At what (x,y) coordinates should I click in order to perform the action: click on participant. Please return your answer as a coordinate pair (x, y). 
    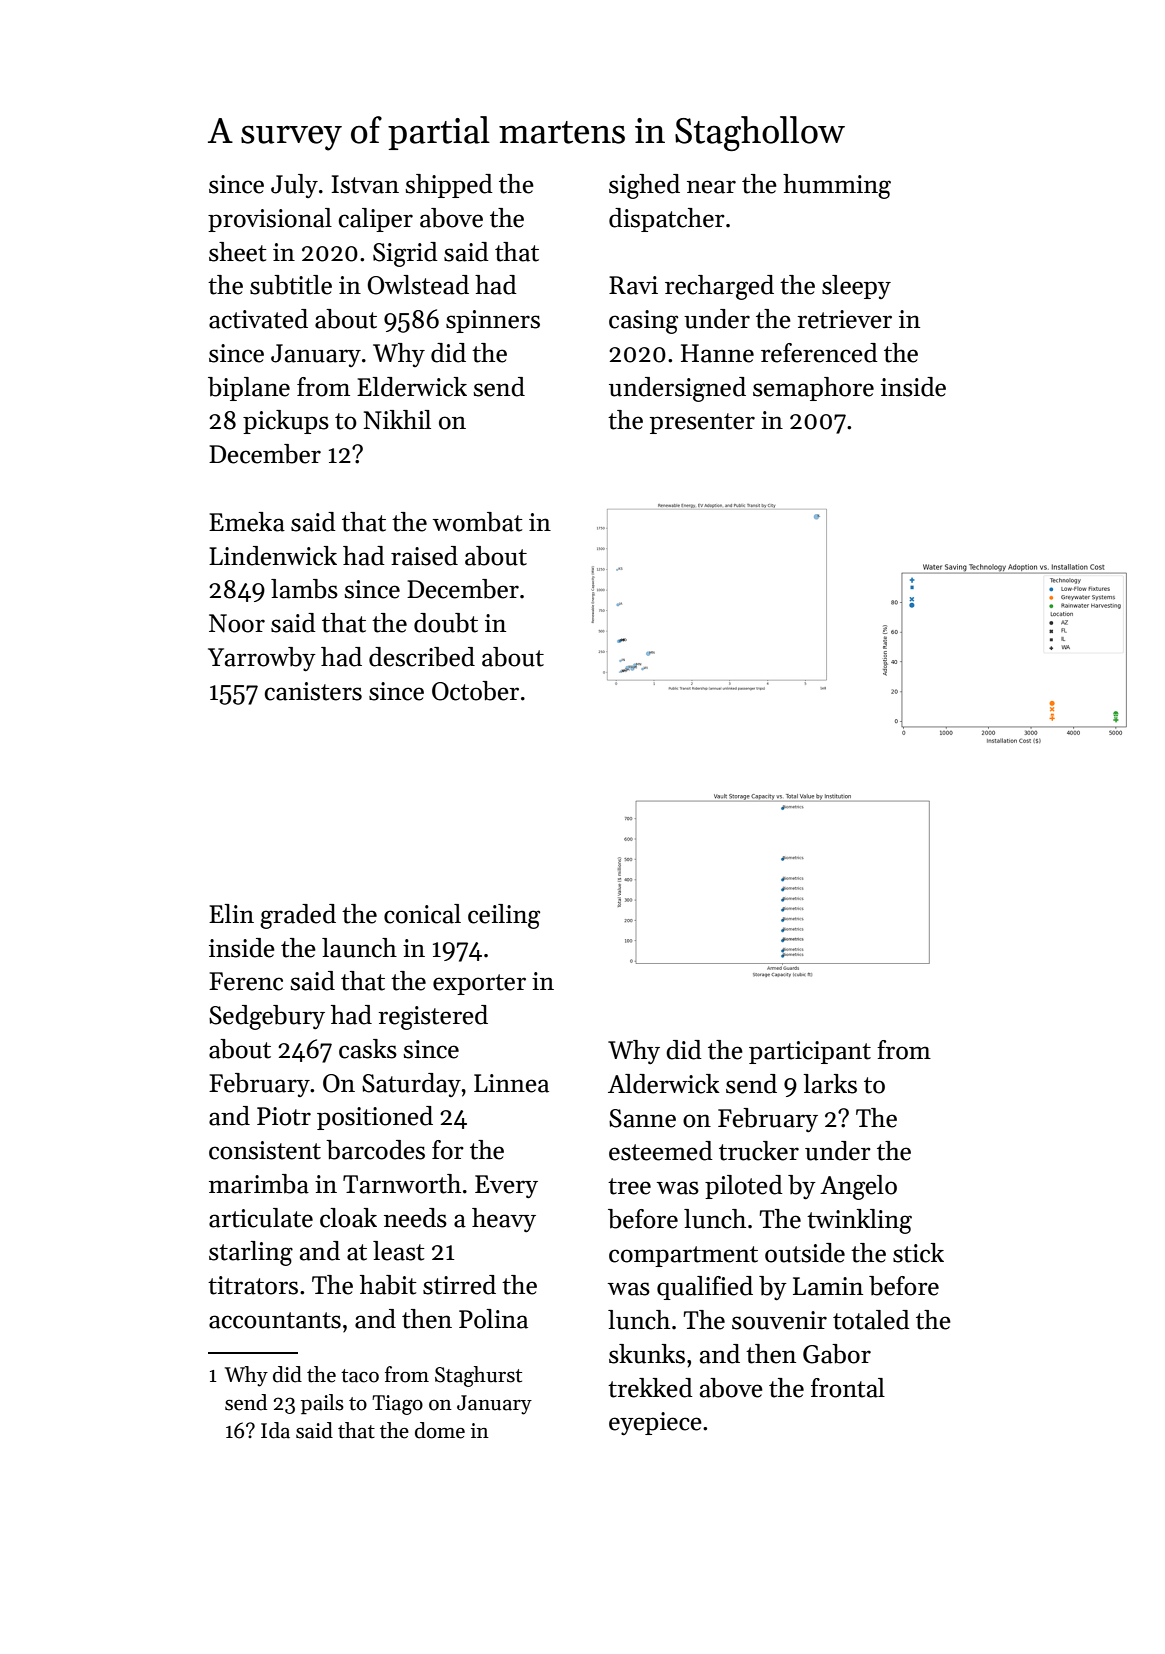
    Looking at the image, I should click on (810, 1052).
